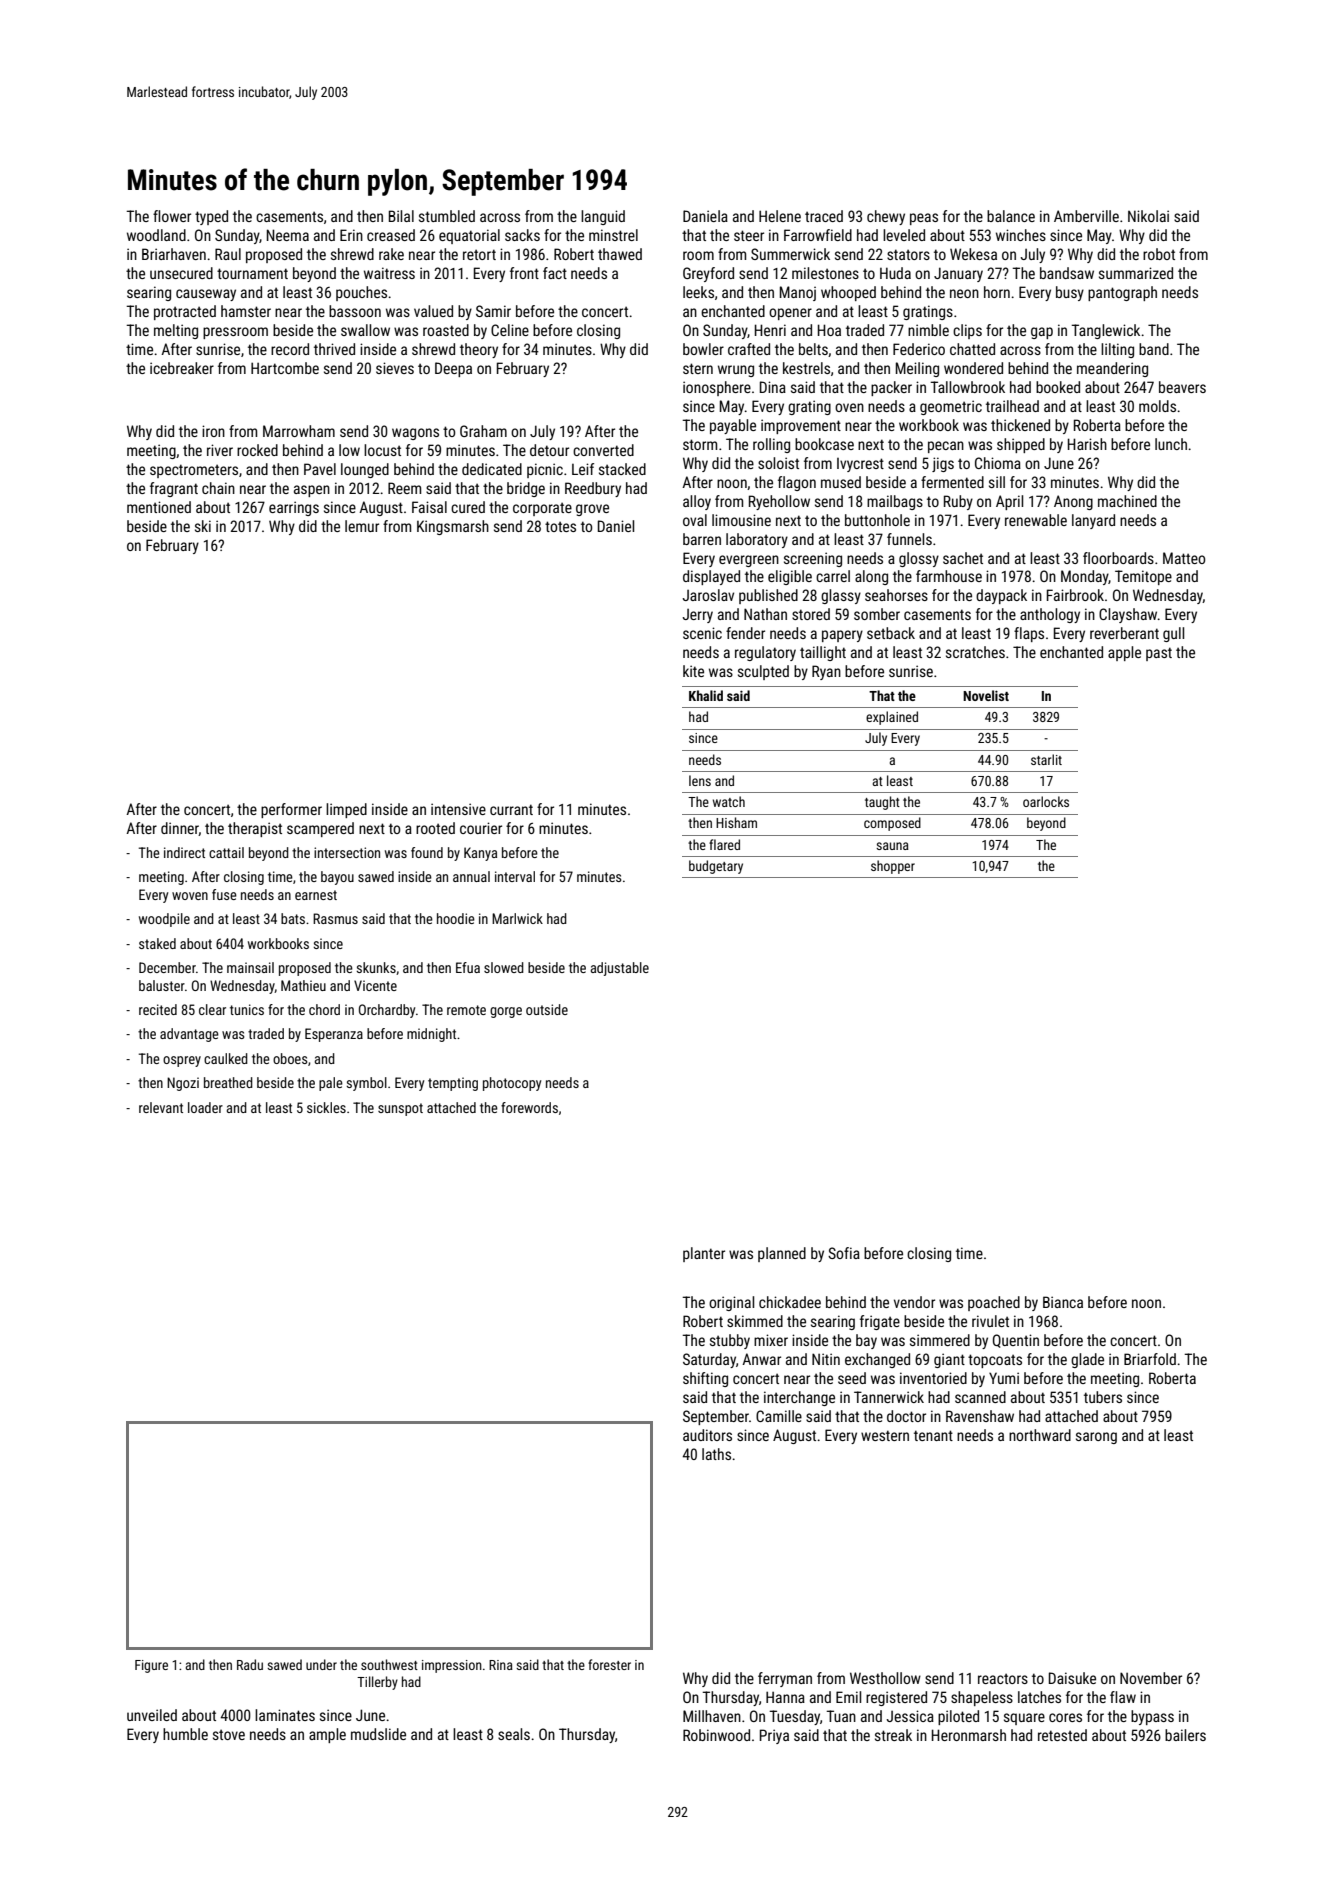 This screenshot has width=1335, height=1888. I want to click on ferryman, so click(785, 1679).
